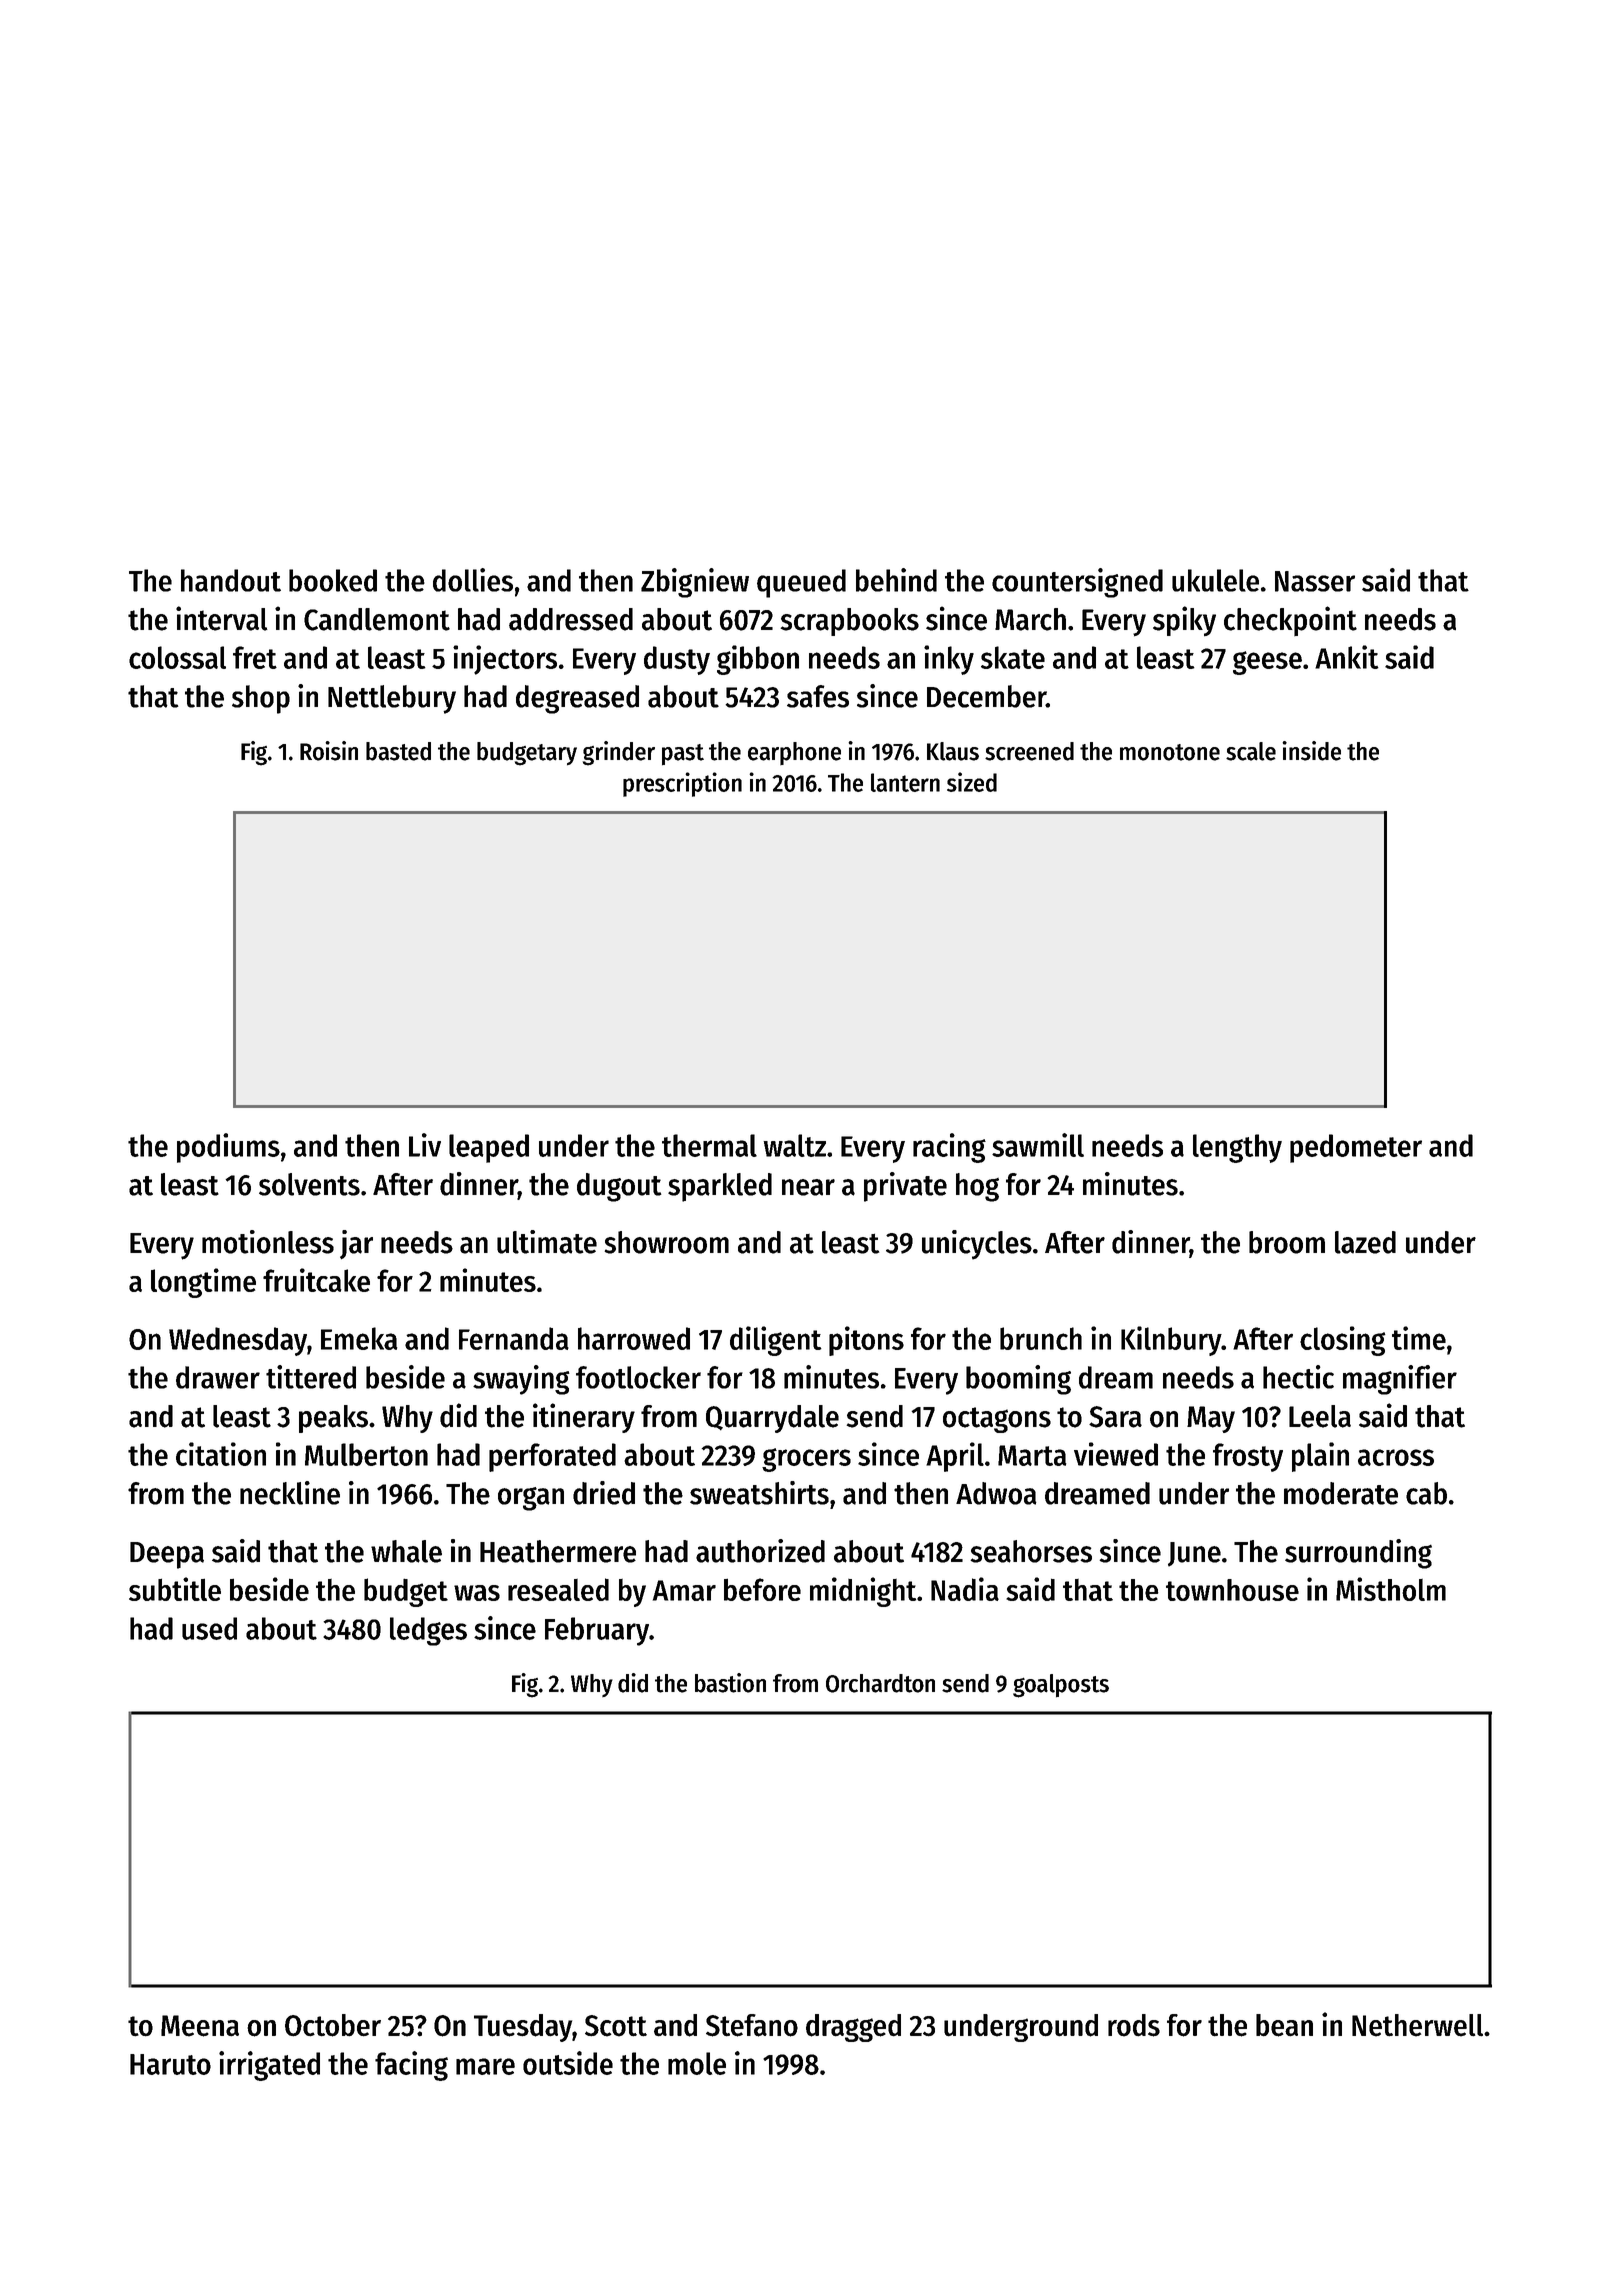 This document has width=1620, height=2292. Describe the element at coordinates (997, 1420) in the document. I see `octagons` at that location.
